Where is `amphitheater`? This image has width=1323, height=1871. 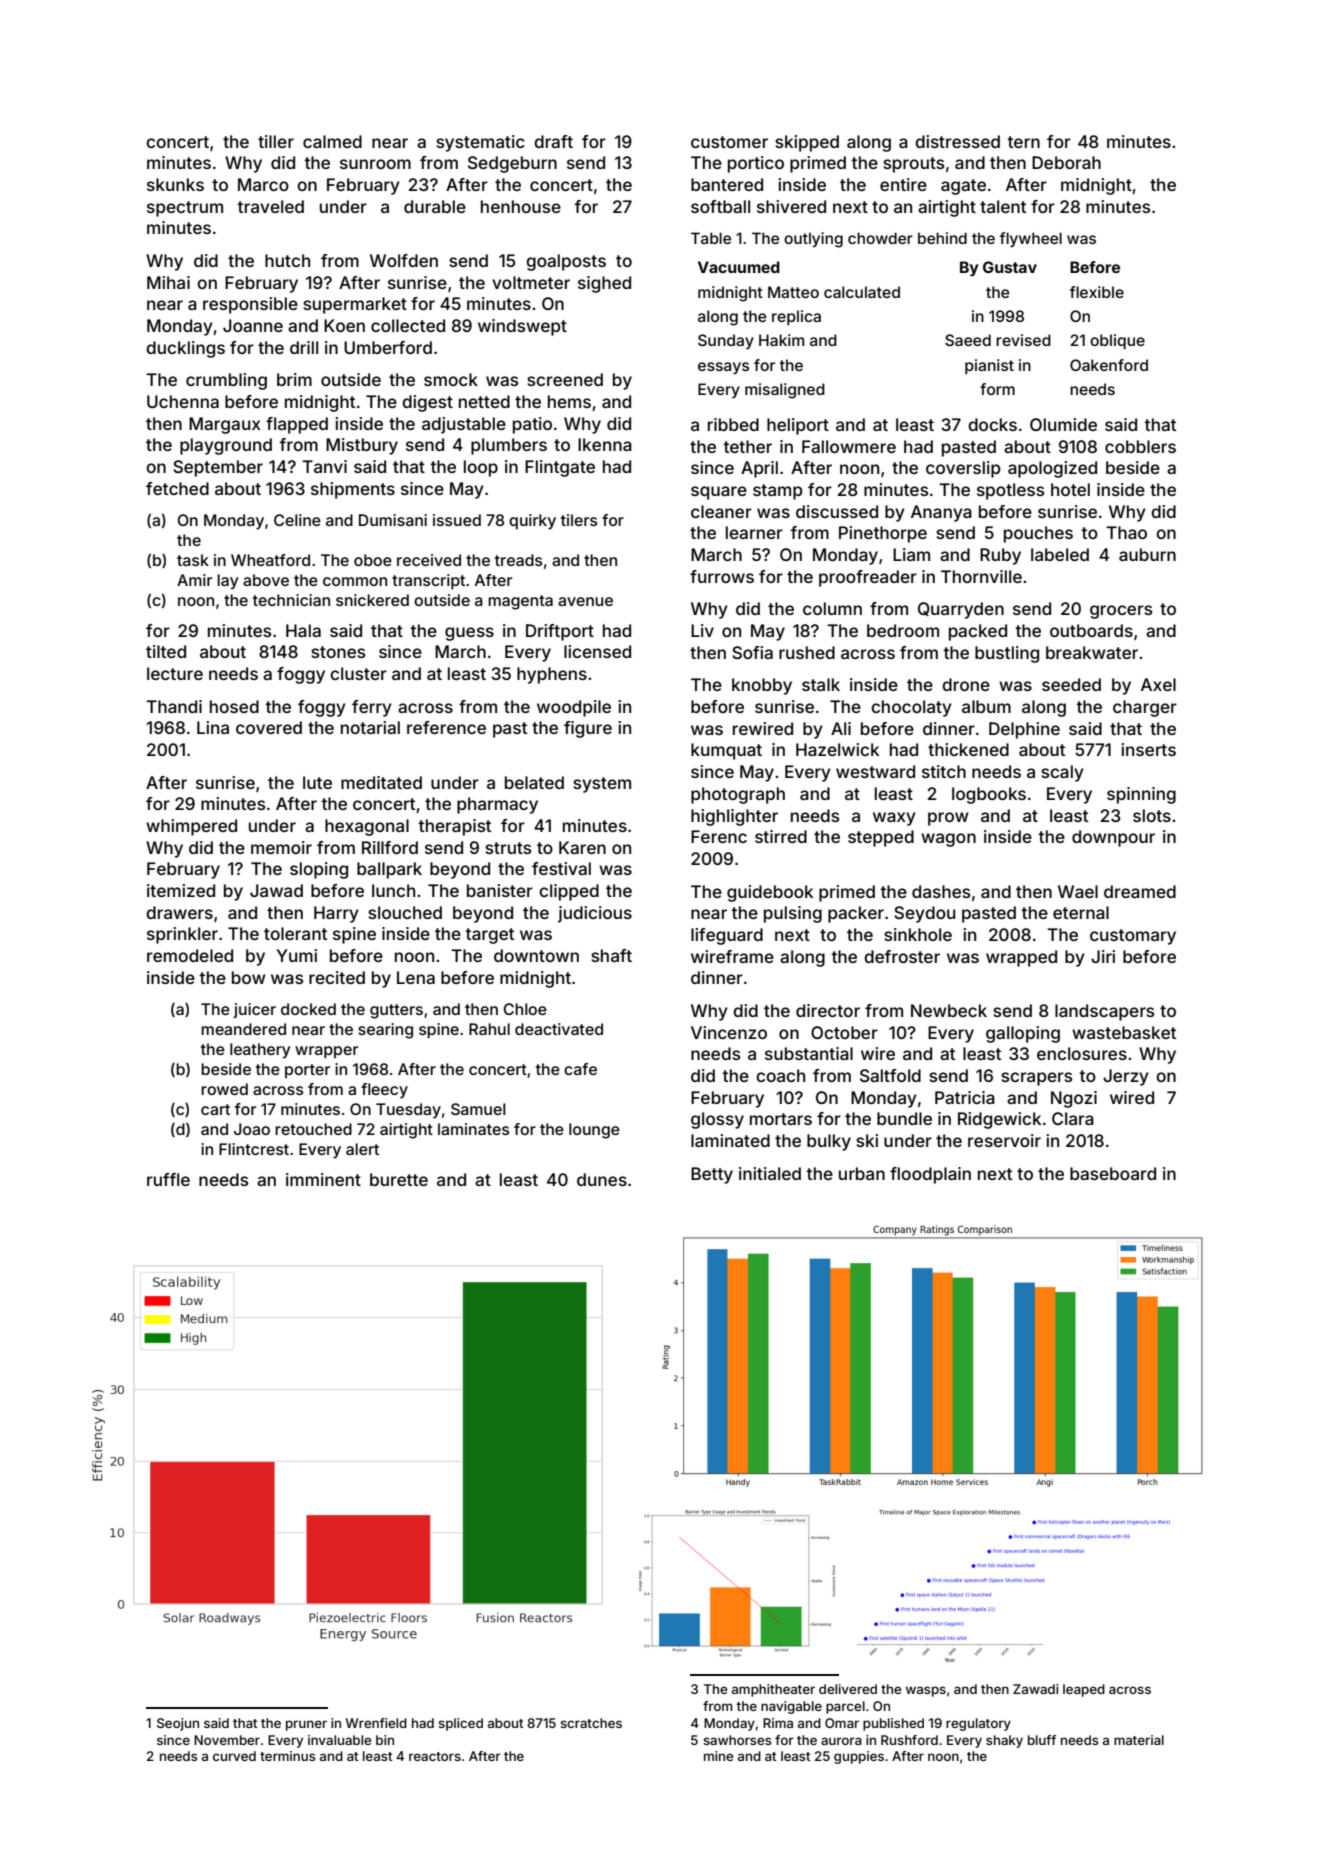
amphitheater is located at coordinates (773, 1690).
